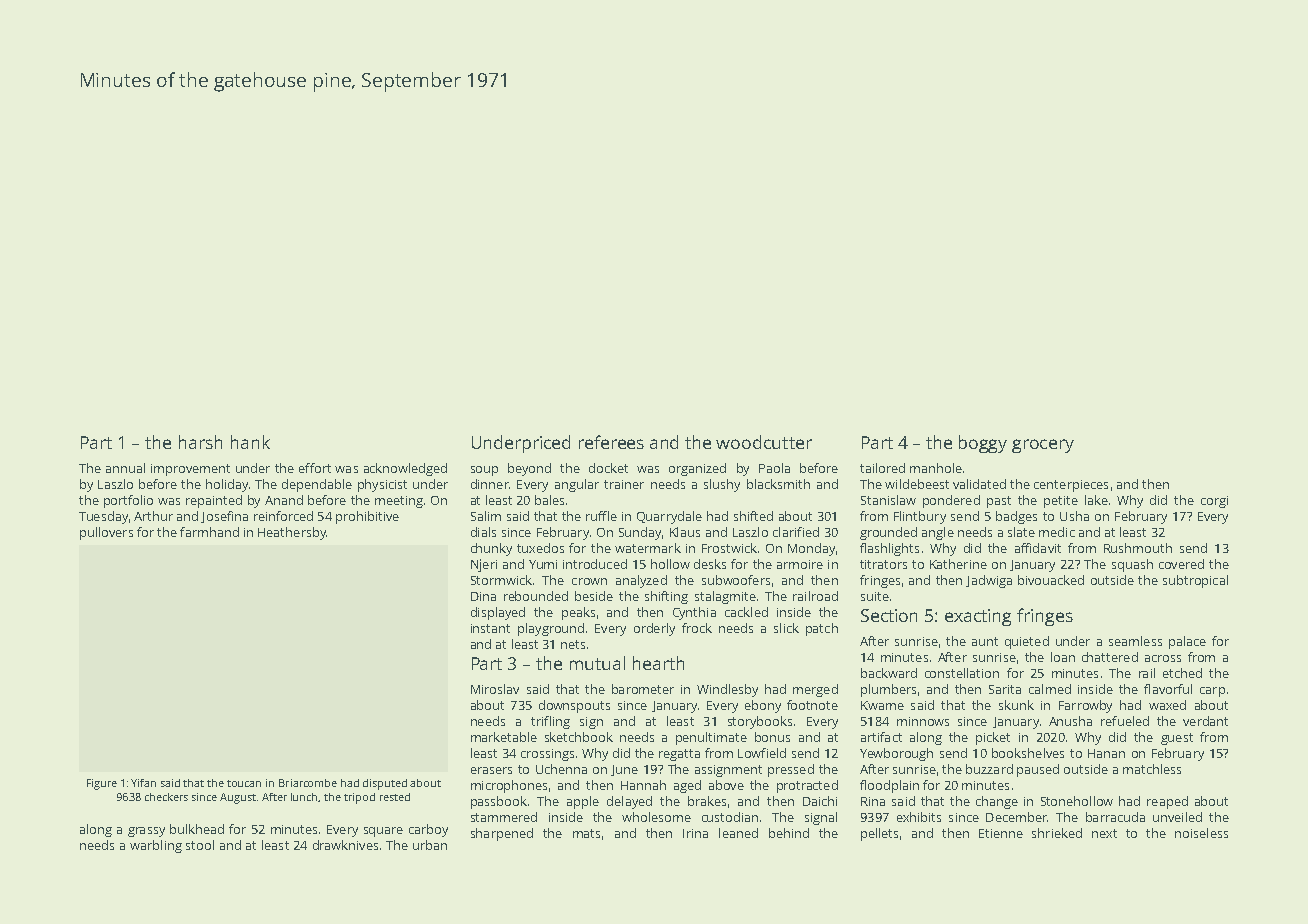 The width and height of the screenshot is (1308, 924). I want to click on centerpieces, so click(1071, 486).
